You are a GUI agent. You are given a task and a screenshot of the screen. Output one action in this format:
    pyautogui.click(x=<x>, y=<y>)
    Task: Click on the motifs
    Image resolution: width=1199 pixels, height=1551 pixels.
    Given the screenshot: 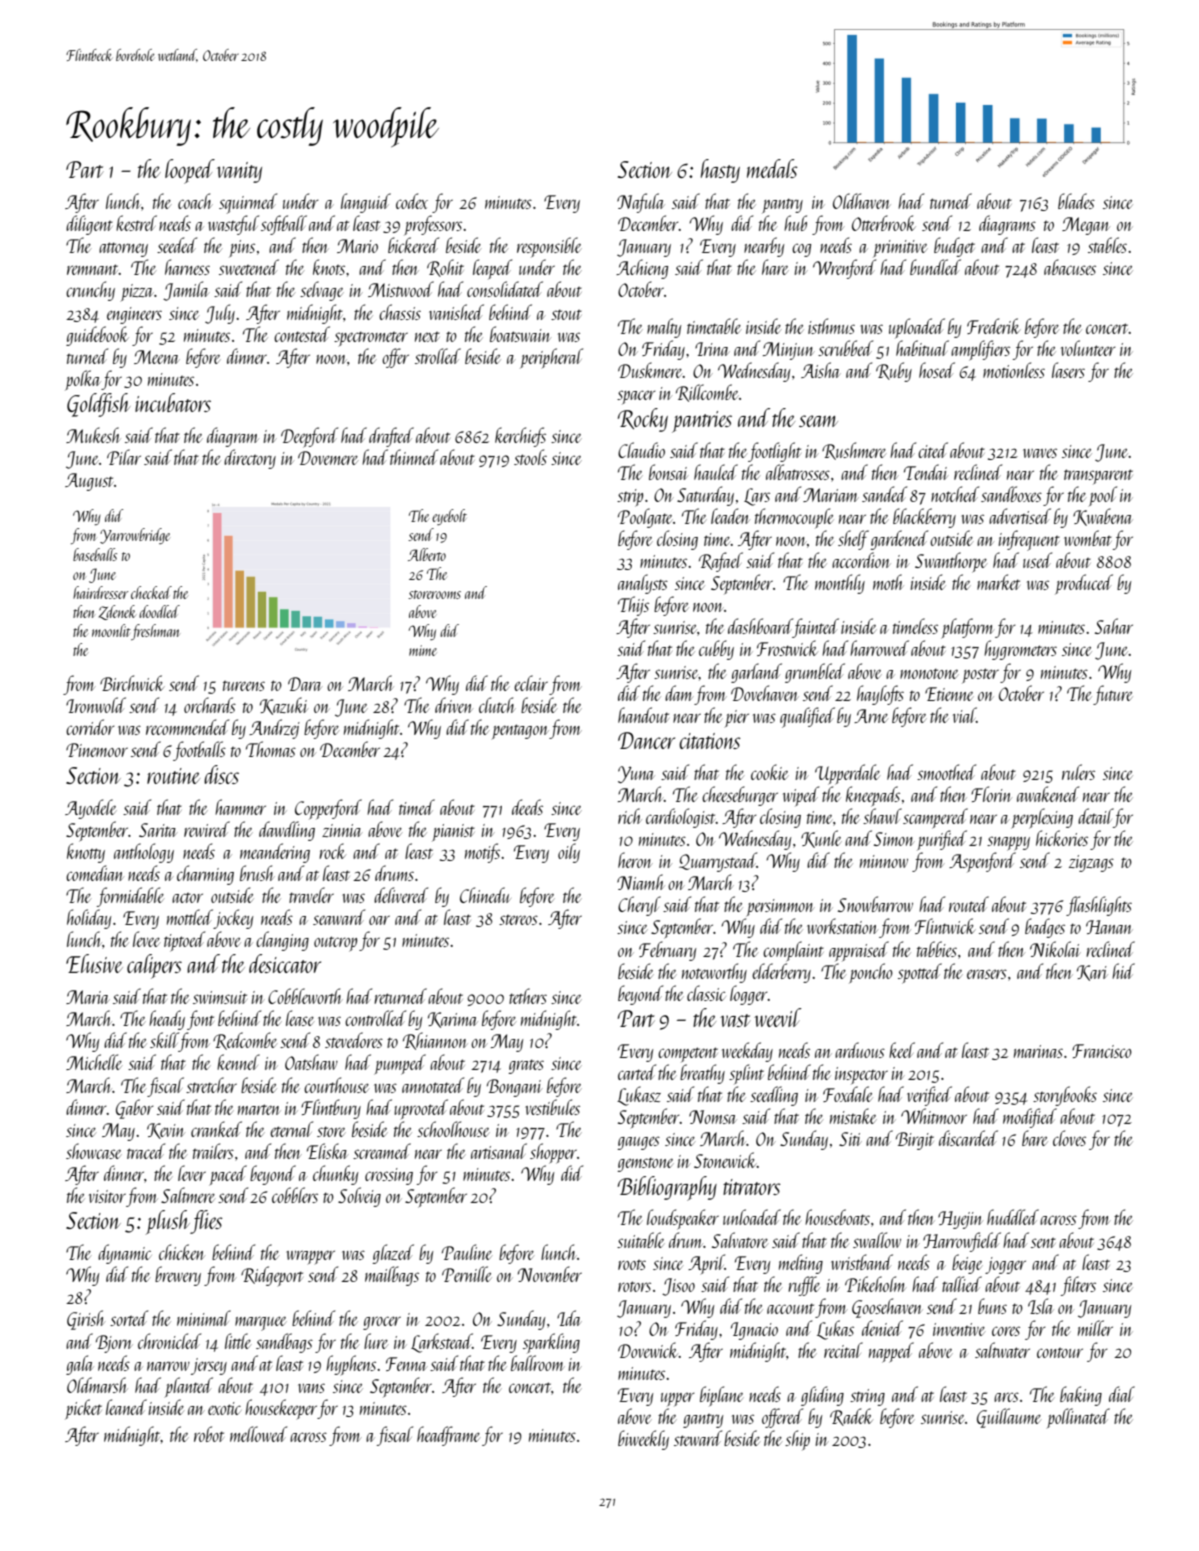 What is the action you would take?
    pyautogui.click(x=482, y=853)
